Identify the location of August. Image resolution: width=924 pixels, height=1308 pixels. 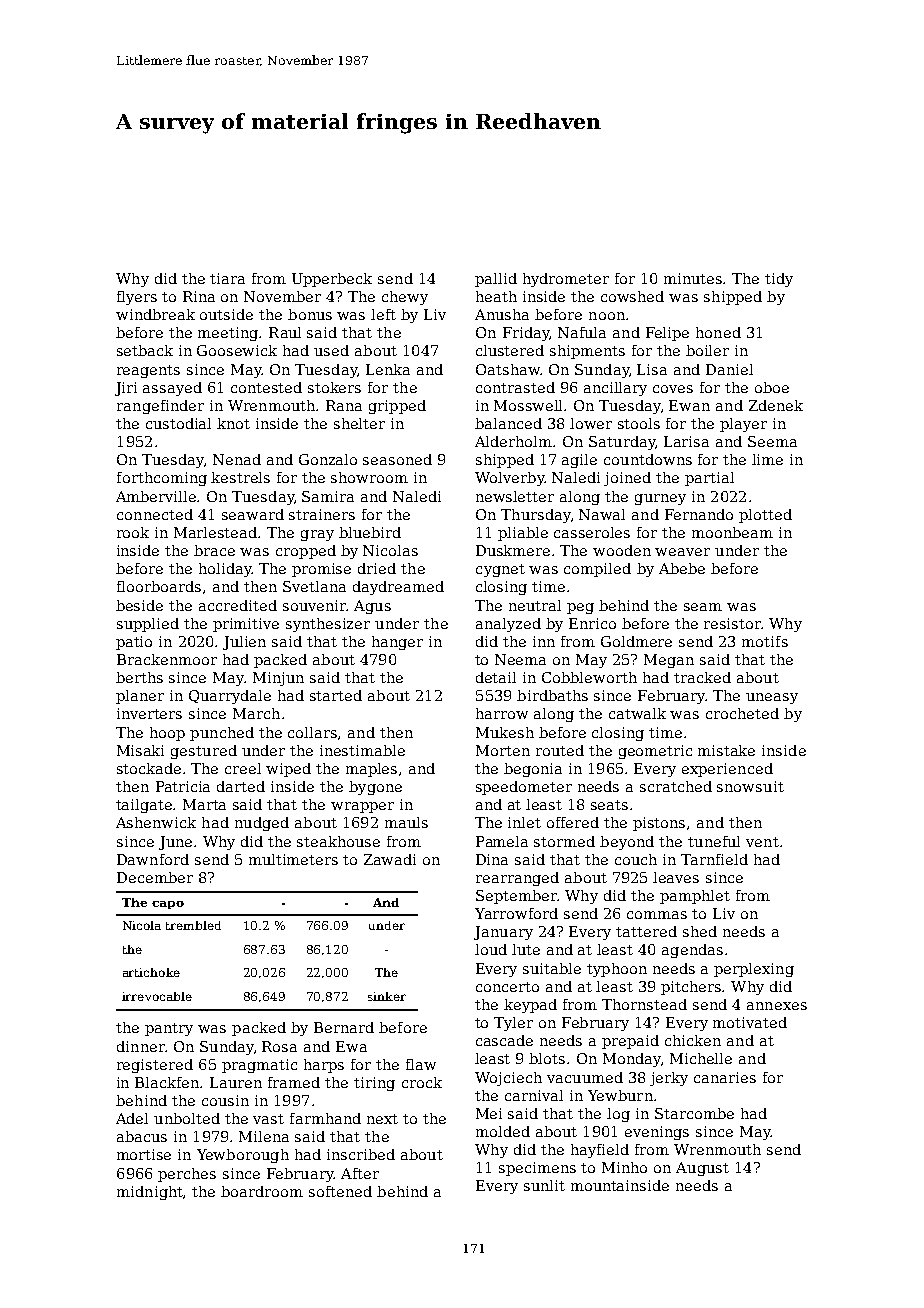
(702, 1169).
